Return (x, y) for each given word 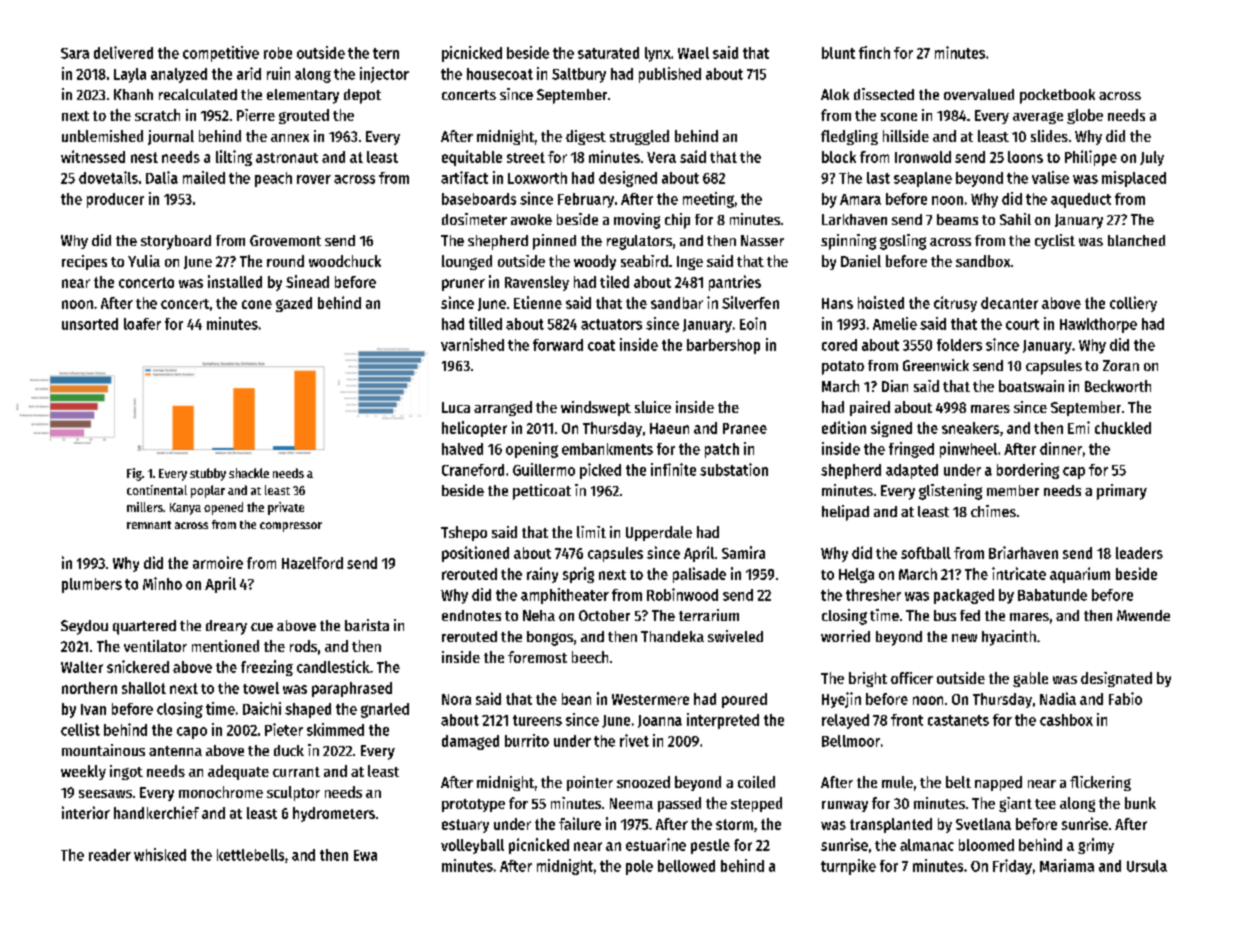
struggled (639, 137)
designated (1116, 679)
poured (744, 700)
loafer (142, 324)
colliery (1133, 304)
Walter (82, 667)
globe (1085, 116)
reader (110, 855)
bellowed (686, 866)
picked (600, 471)
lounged (467, 262)
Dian (895, 386)
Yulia (144, 261)
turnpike (848, 867)
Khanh (133, 94)
